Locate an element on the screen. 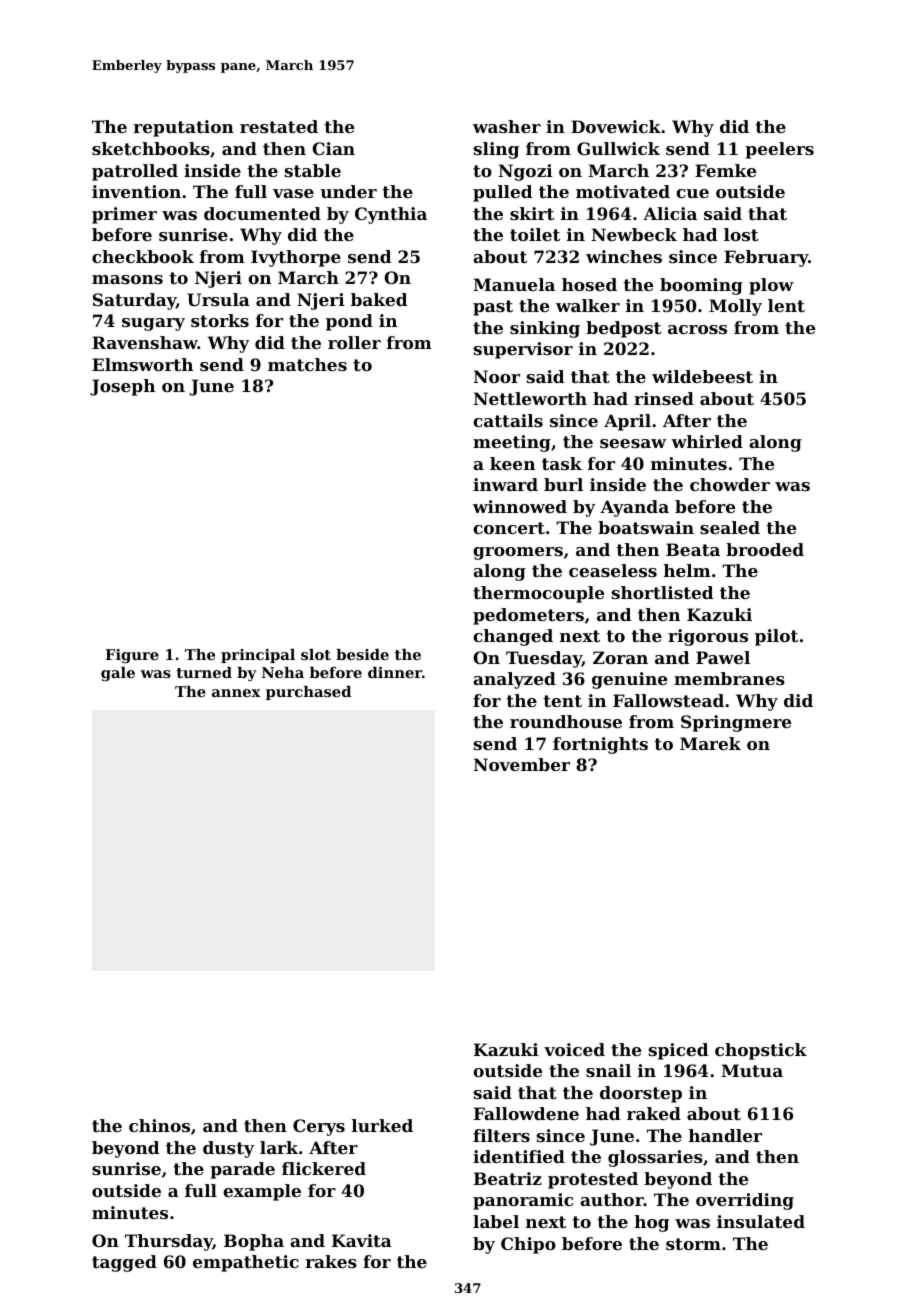 The width and height of the screenshot is (908, 1316). rigorous is located at coordinates (708, 637).
